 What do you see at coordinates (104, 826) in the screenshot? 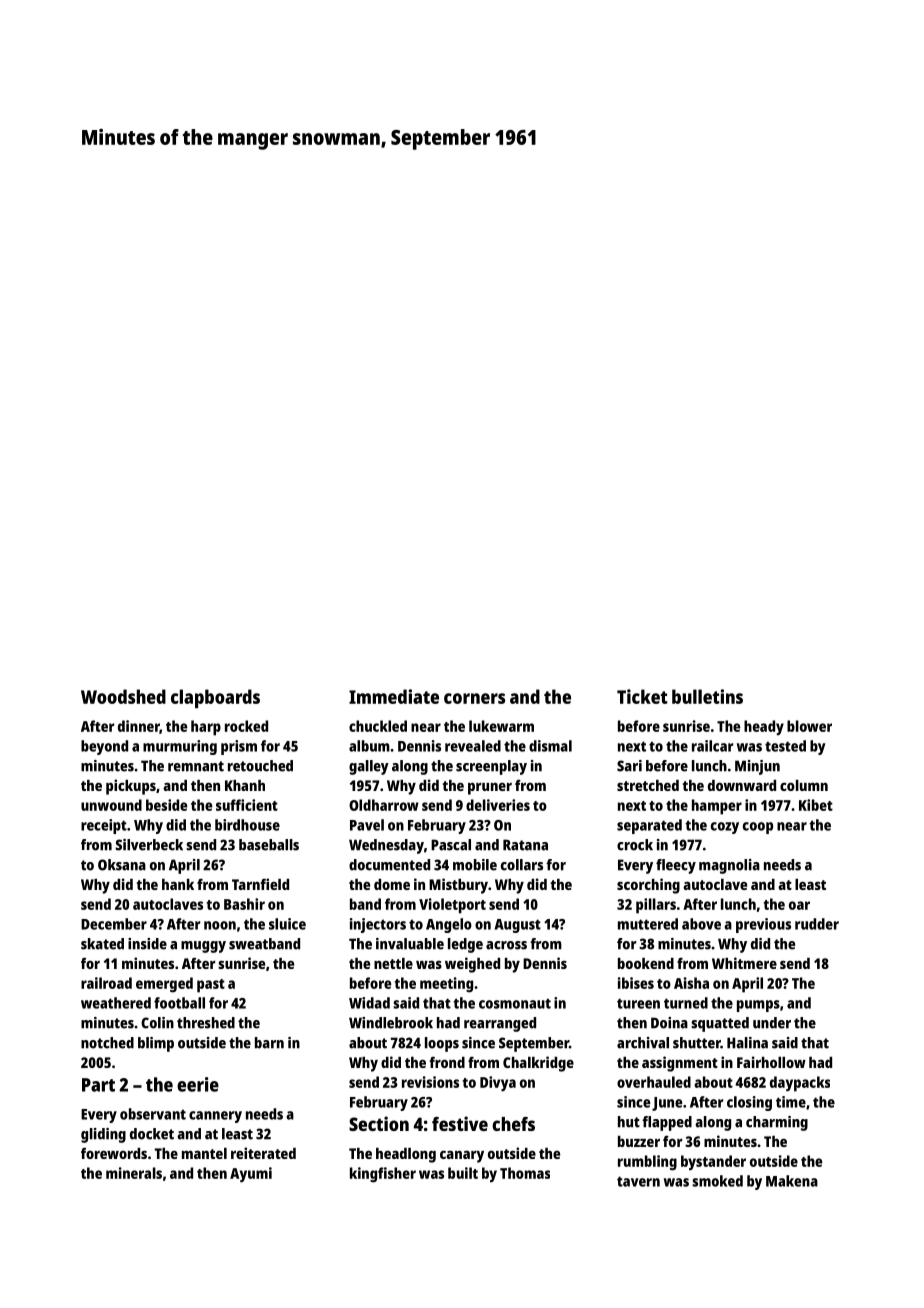
I see `receipt` at bounding box center [104, 826].
